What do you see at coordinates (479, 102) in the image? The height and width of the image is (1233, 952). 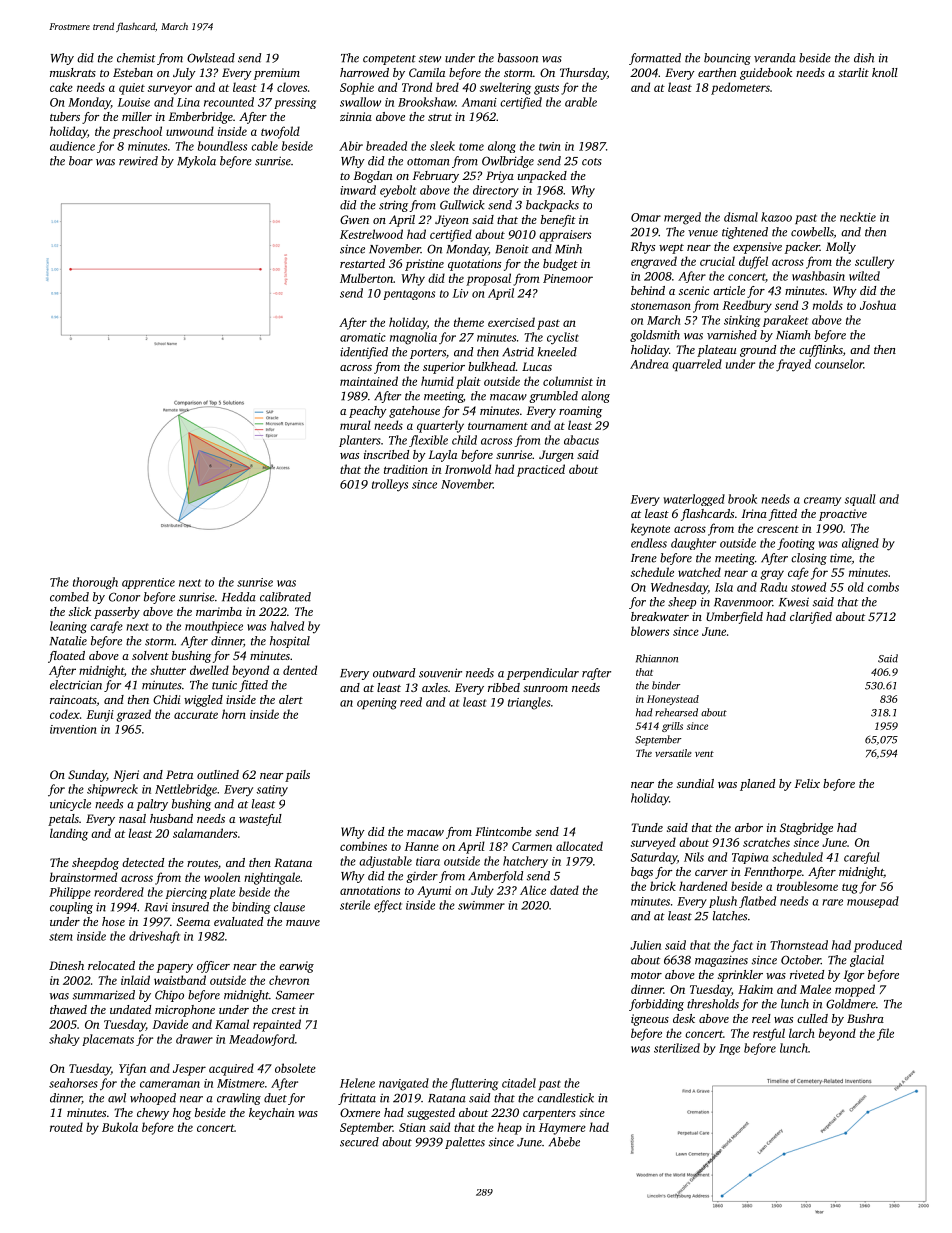 I see `Amani` at bounding box center [479, 102].
